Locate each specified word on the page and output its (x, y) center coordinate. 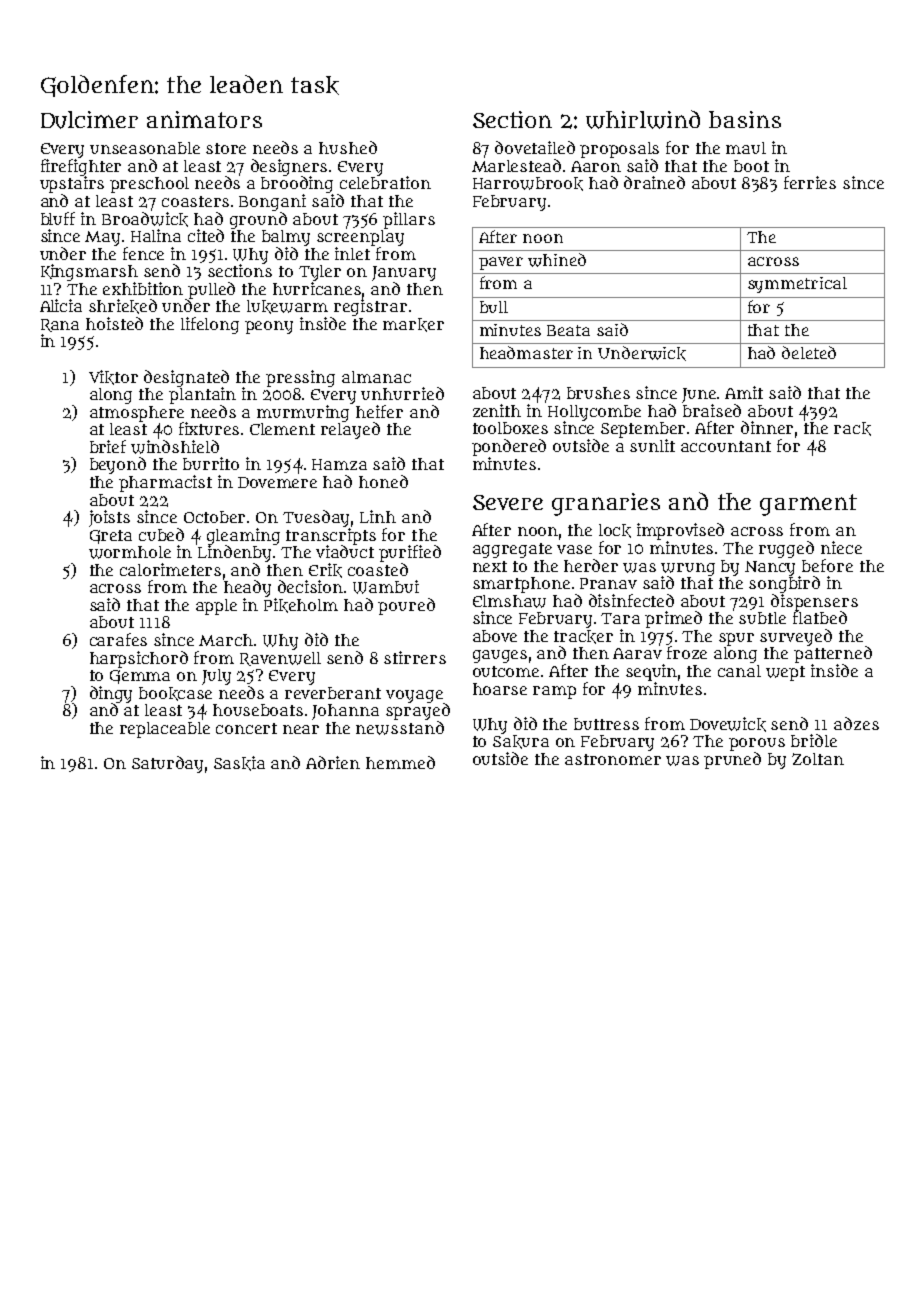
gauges (500, 656)
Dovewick (728, 724)
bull (494, 307)
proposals (619, 150)
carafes (118, 639)
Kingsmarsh (89, 272)
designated (186, 378)
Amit (744, 392)
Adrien (333, 762)
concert (246, 728)
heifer (379, 411)
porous (757, 744)
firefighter (81, 167)
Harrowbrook (528, 184)
